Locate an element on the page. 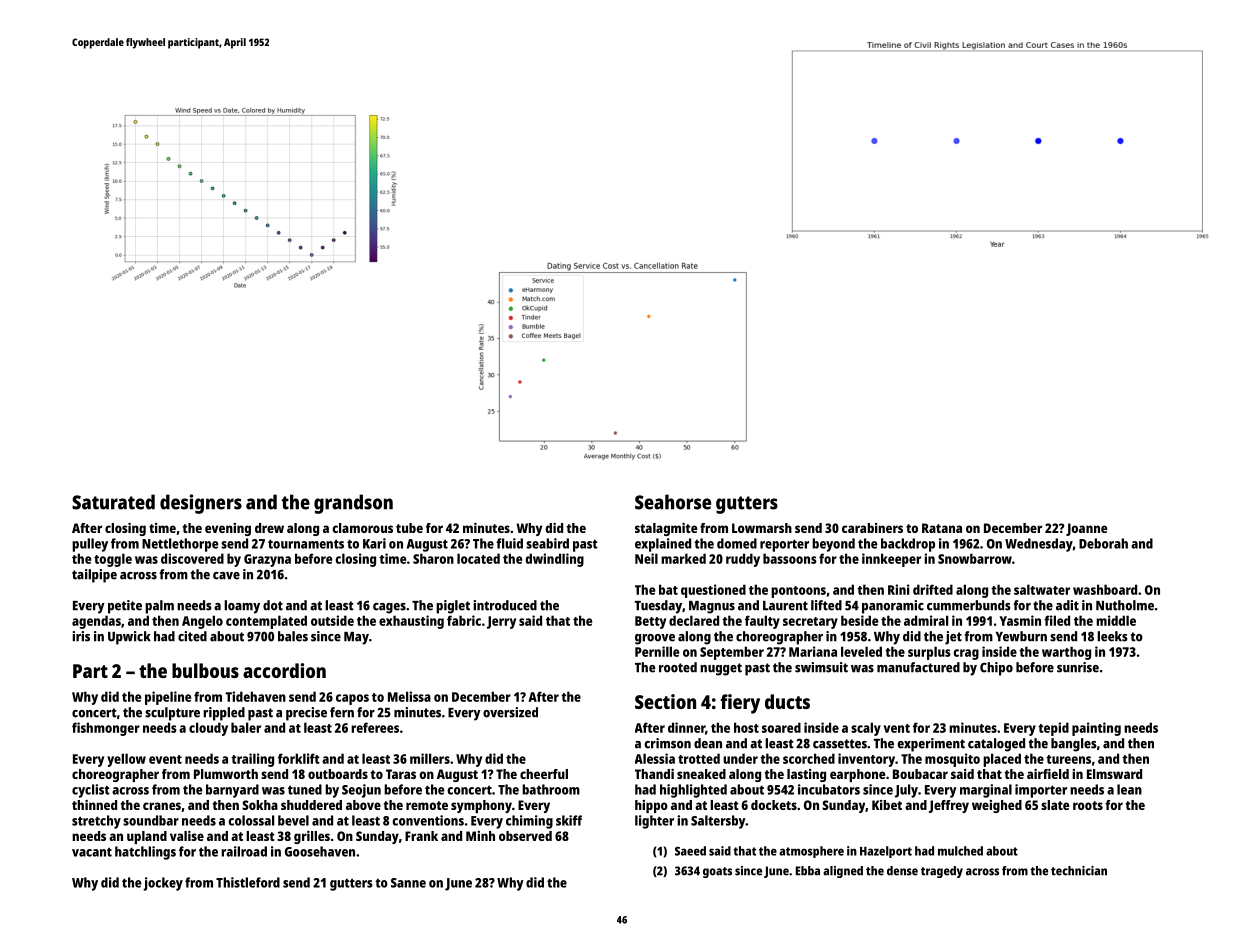  Section is located at coordinates (665, 701).
